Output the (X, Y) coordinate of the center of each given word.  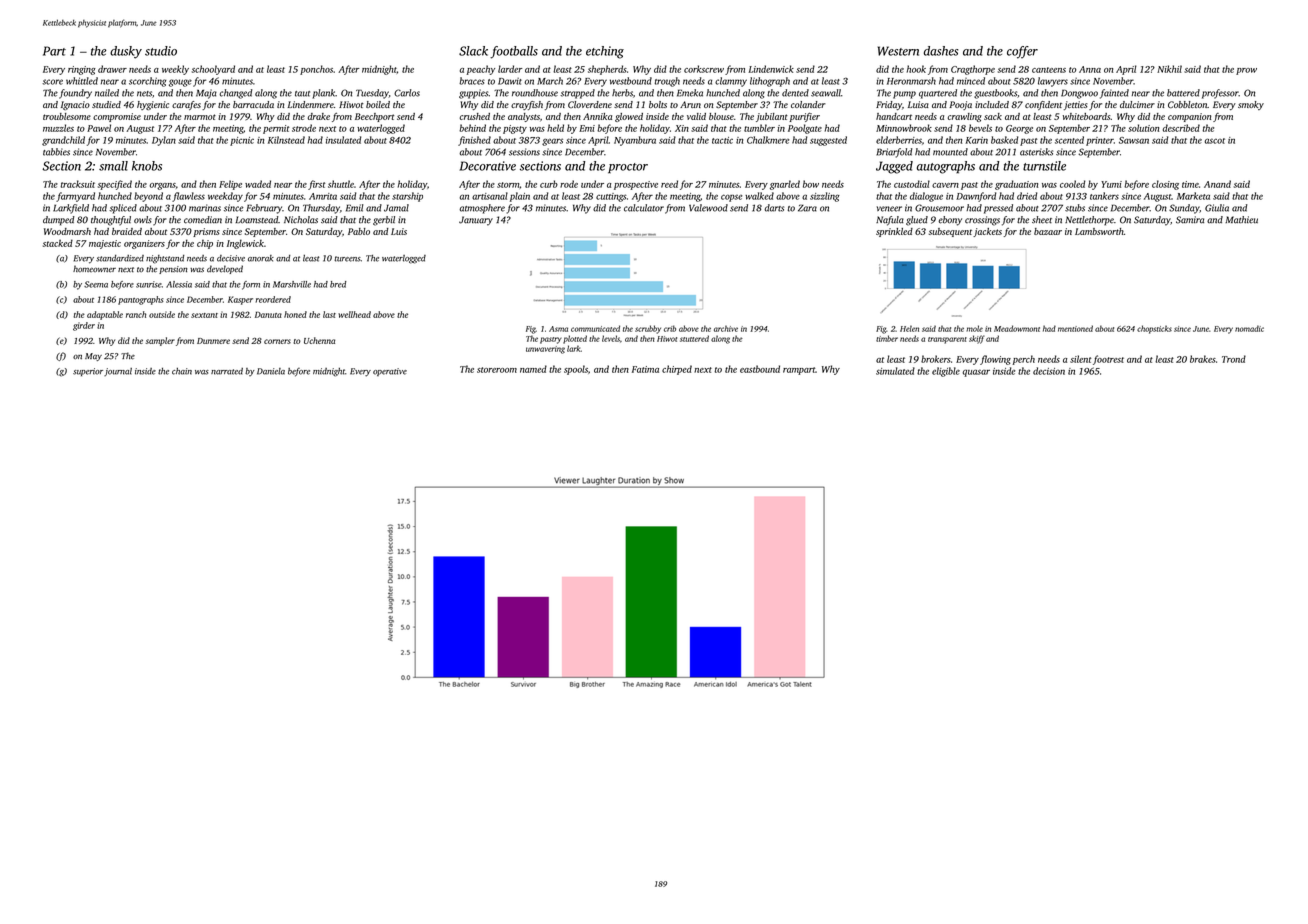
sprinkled (894, 232)
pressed (998, 209)
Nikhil (1169, 69)
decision (1049, 371)
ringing (82, 70)
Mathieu (1241, 220)
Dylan (164, 141)
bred (338, 284)
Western (898, 51)
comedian (203, 220)
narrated (227, 371)
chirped (677, 370)
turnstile (1044, 166)
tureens (347, 259)
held (555, 128)
